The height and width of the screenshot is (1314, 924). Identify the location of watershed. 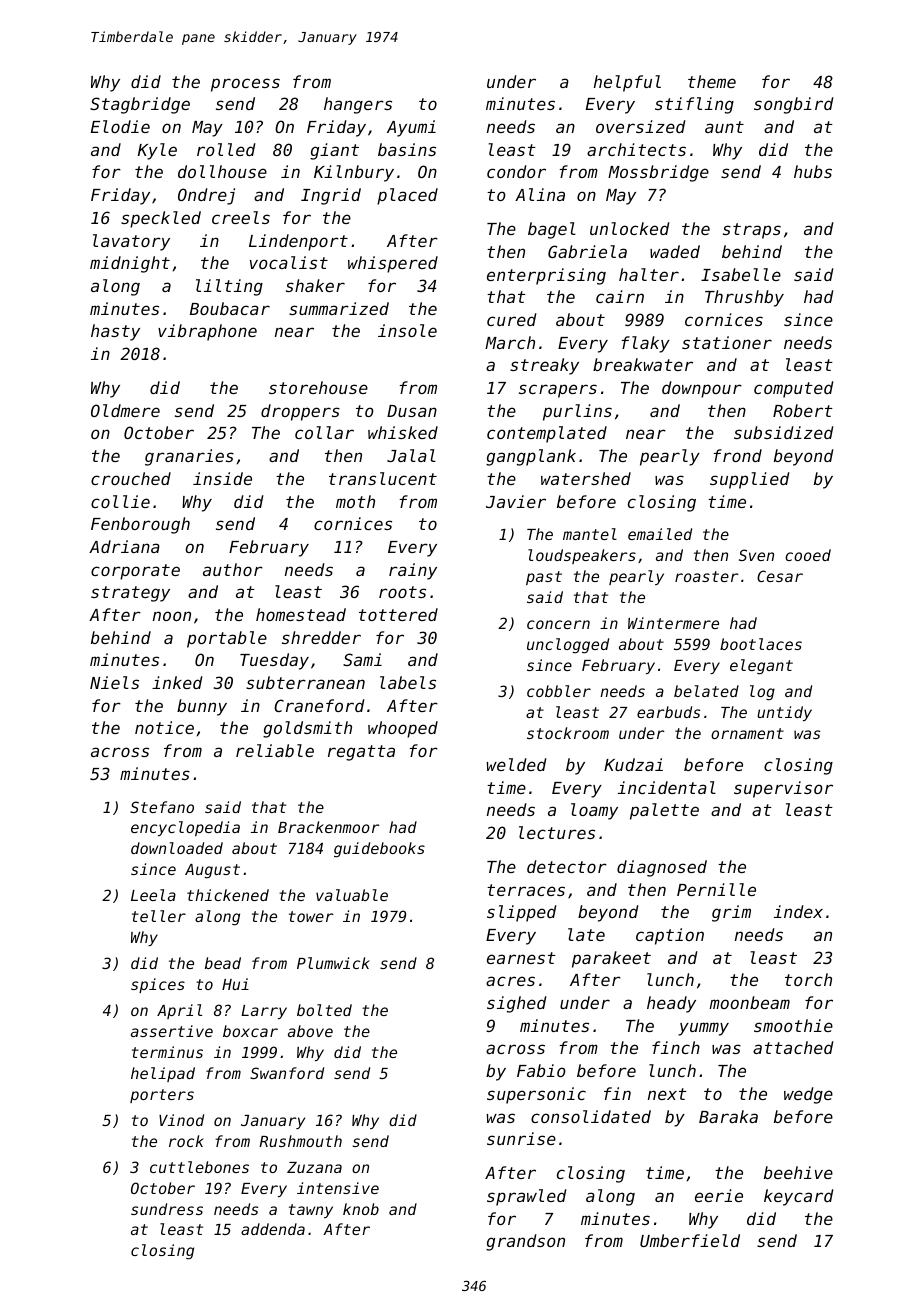
(586, 478).
